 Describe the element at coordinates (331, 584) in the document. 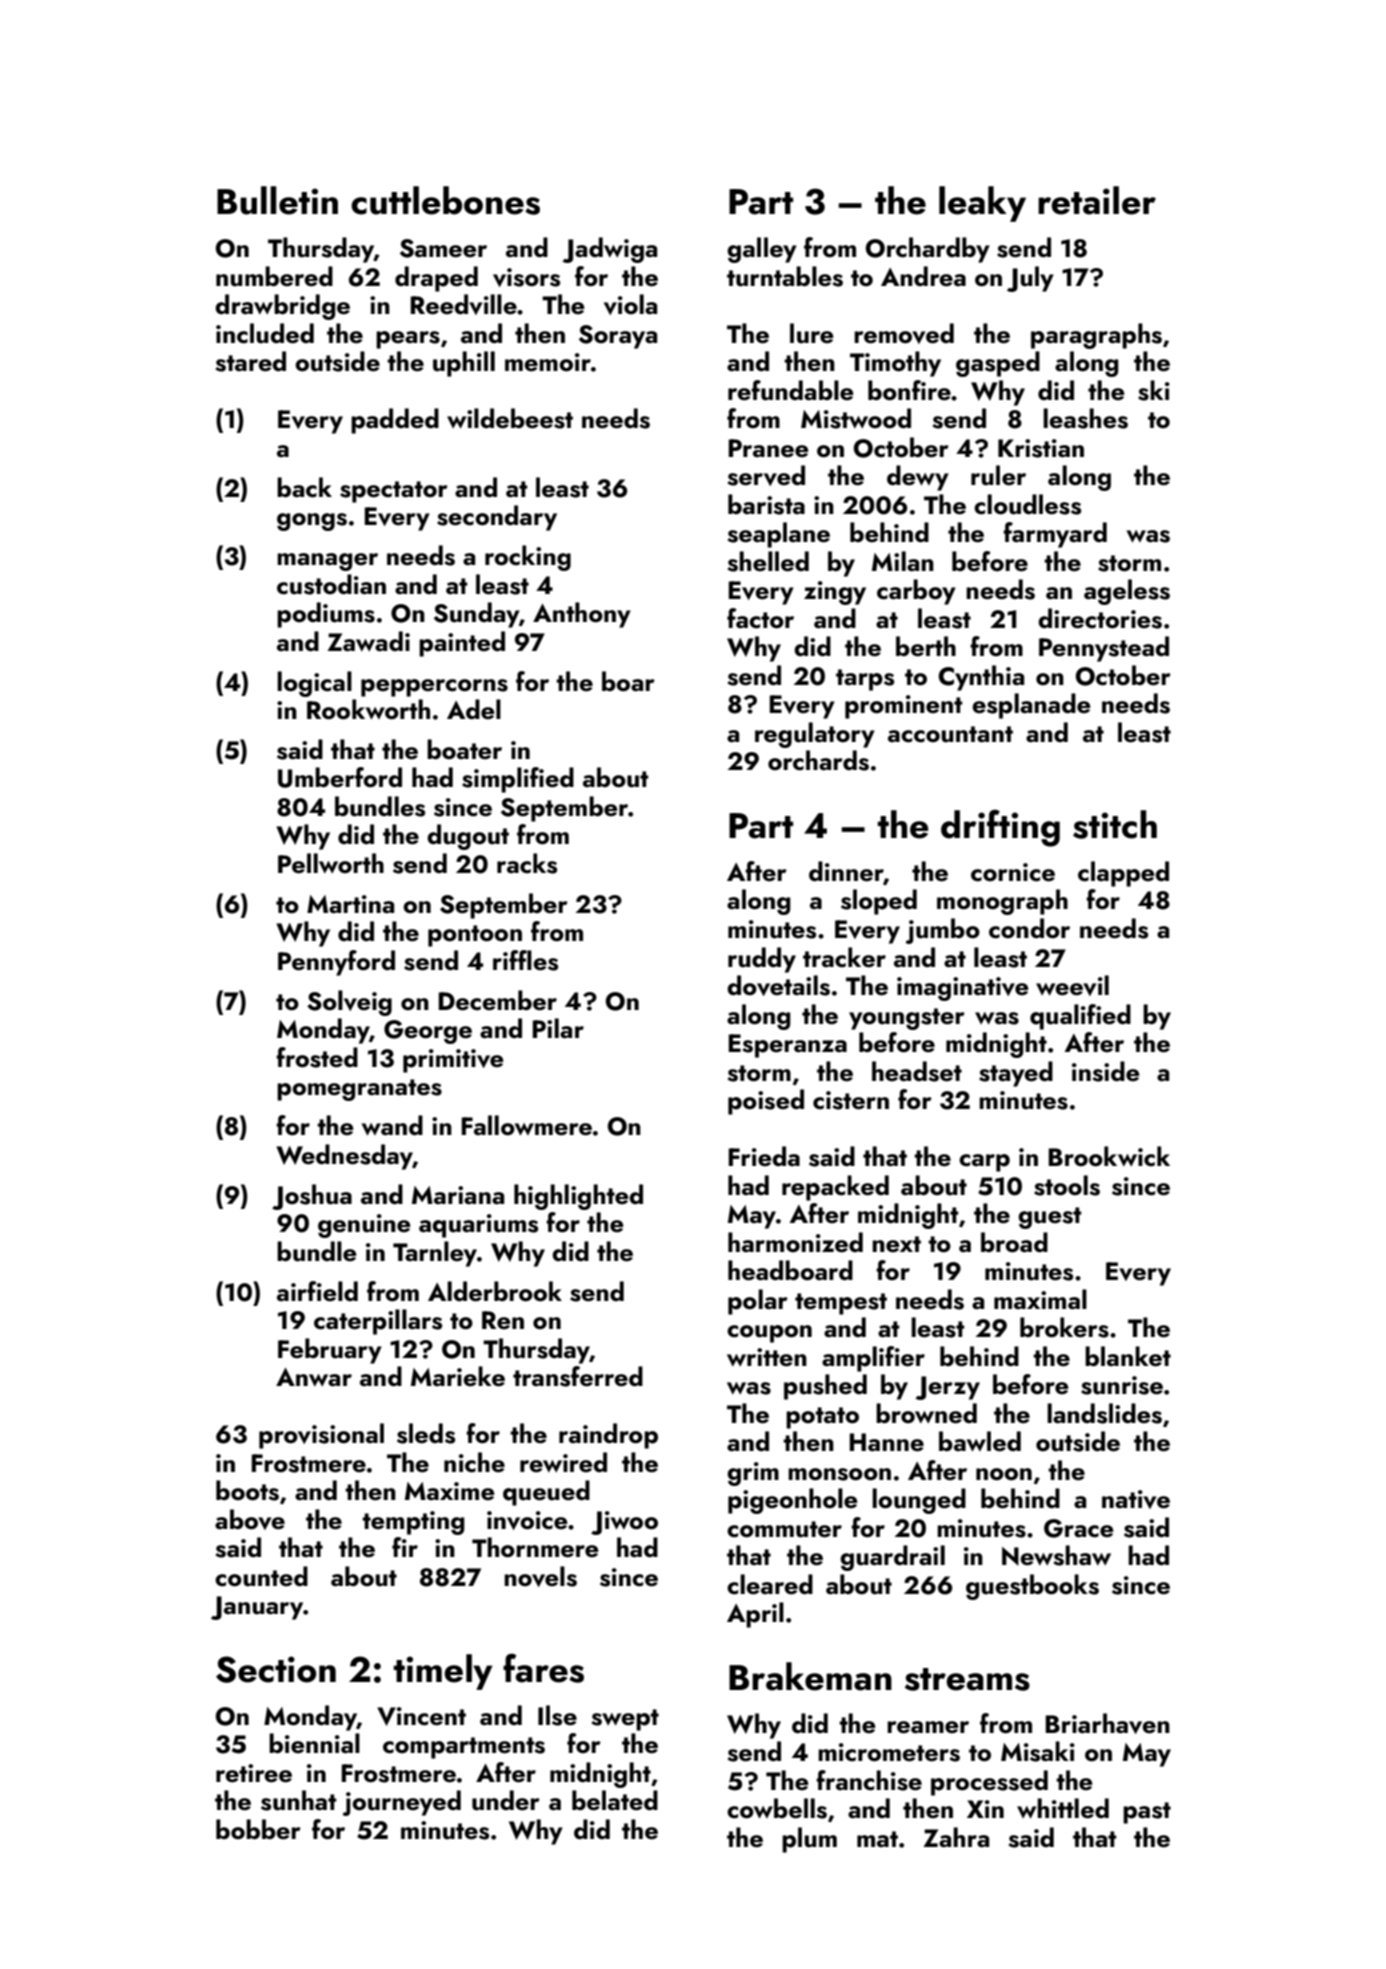

I see `custodian` at that location.
